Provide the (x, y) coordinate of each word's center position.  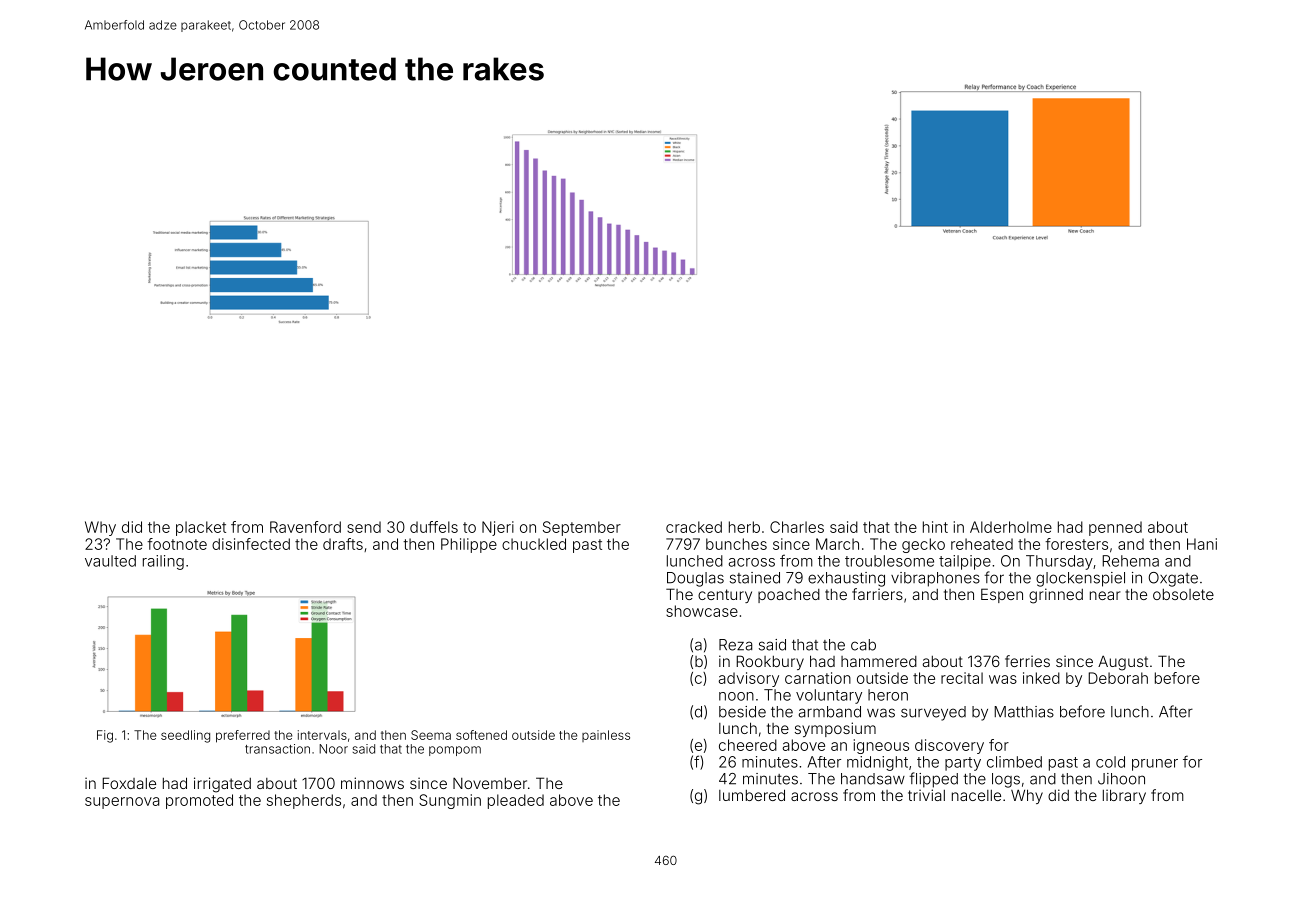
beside (742, 712)
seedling (185, 736)
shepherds (304, 801)
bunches (736, 544)
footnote (177, 544)
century (725, 596)
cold (1110, 762)
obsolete (1183, 594)
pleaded (516, 801)
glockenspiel (1080, 579)
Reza (735, 645)
